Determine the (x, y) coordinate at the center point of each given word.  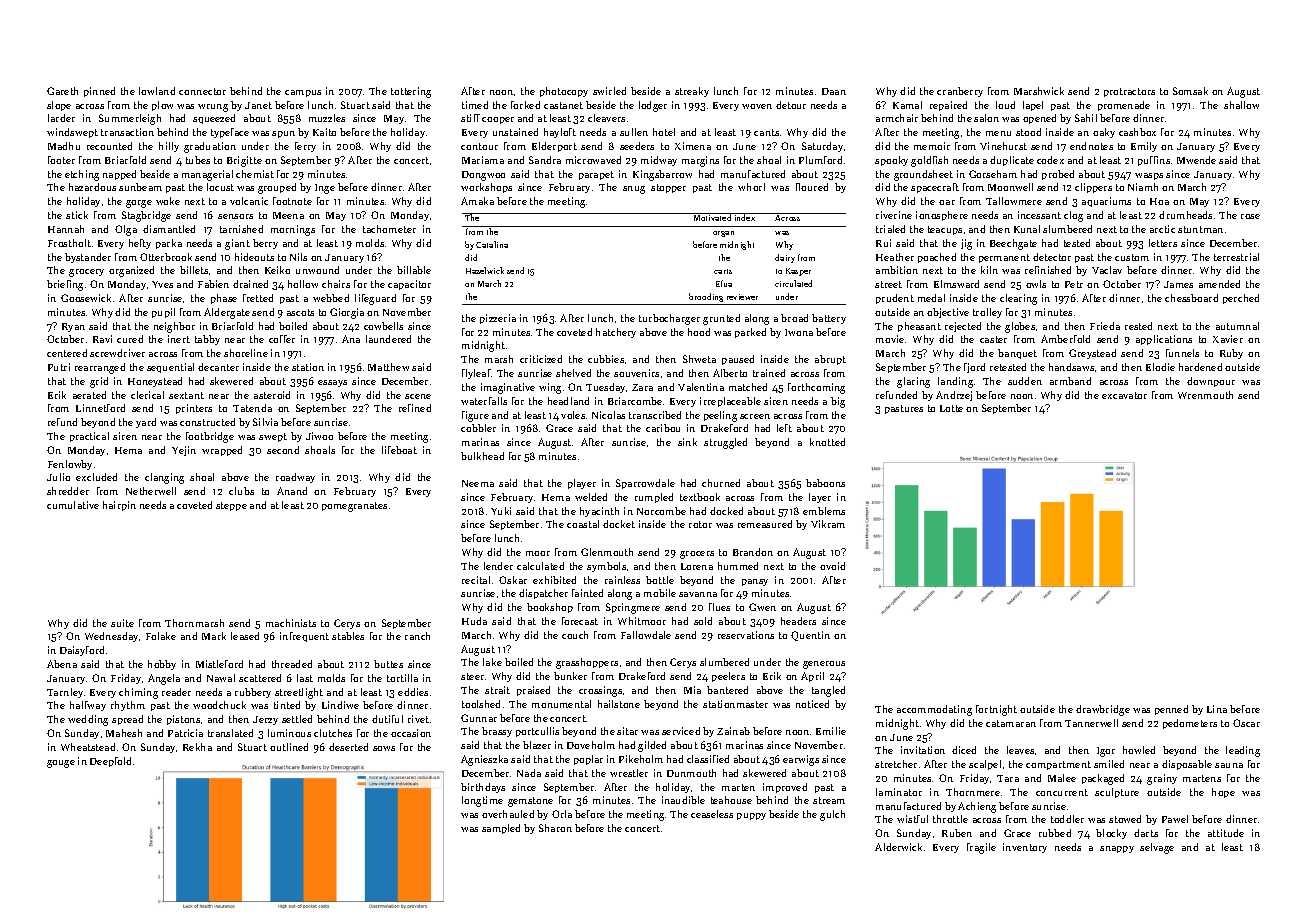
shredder (68, 491)
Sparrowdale (645, 484)
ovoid (832, 566)
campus (303, 93)
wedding (88, 720)
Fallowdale (646, 635)
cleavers (606, 118)
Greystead (1092, 354)
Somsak (1190, 91)
